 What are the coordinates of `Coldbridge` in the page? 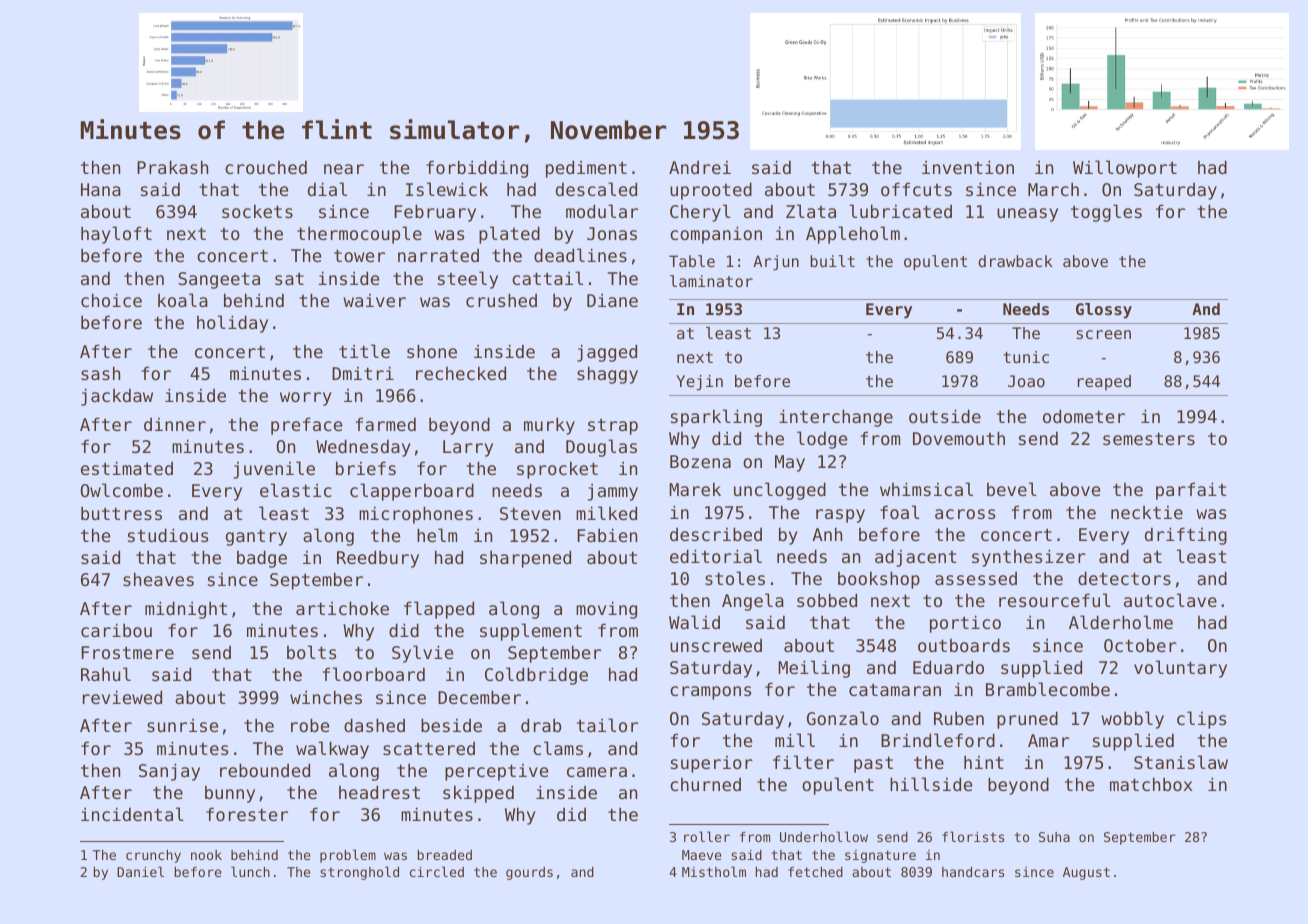 It's located at (536, 676).
